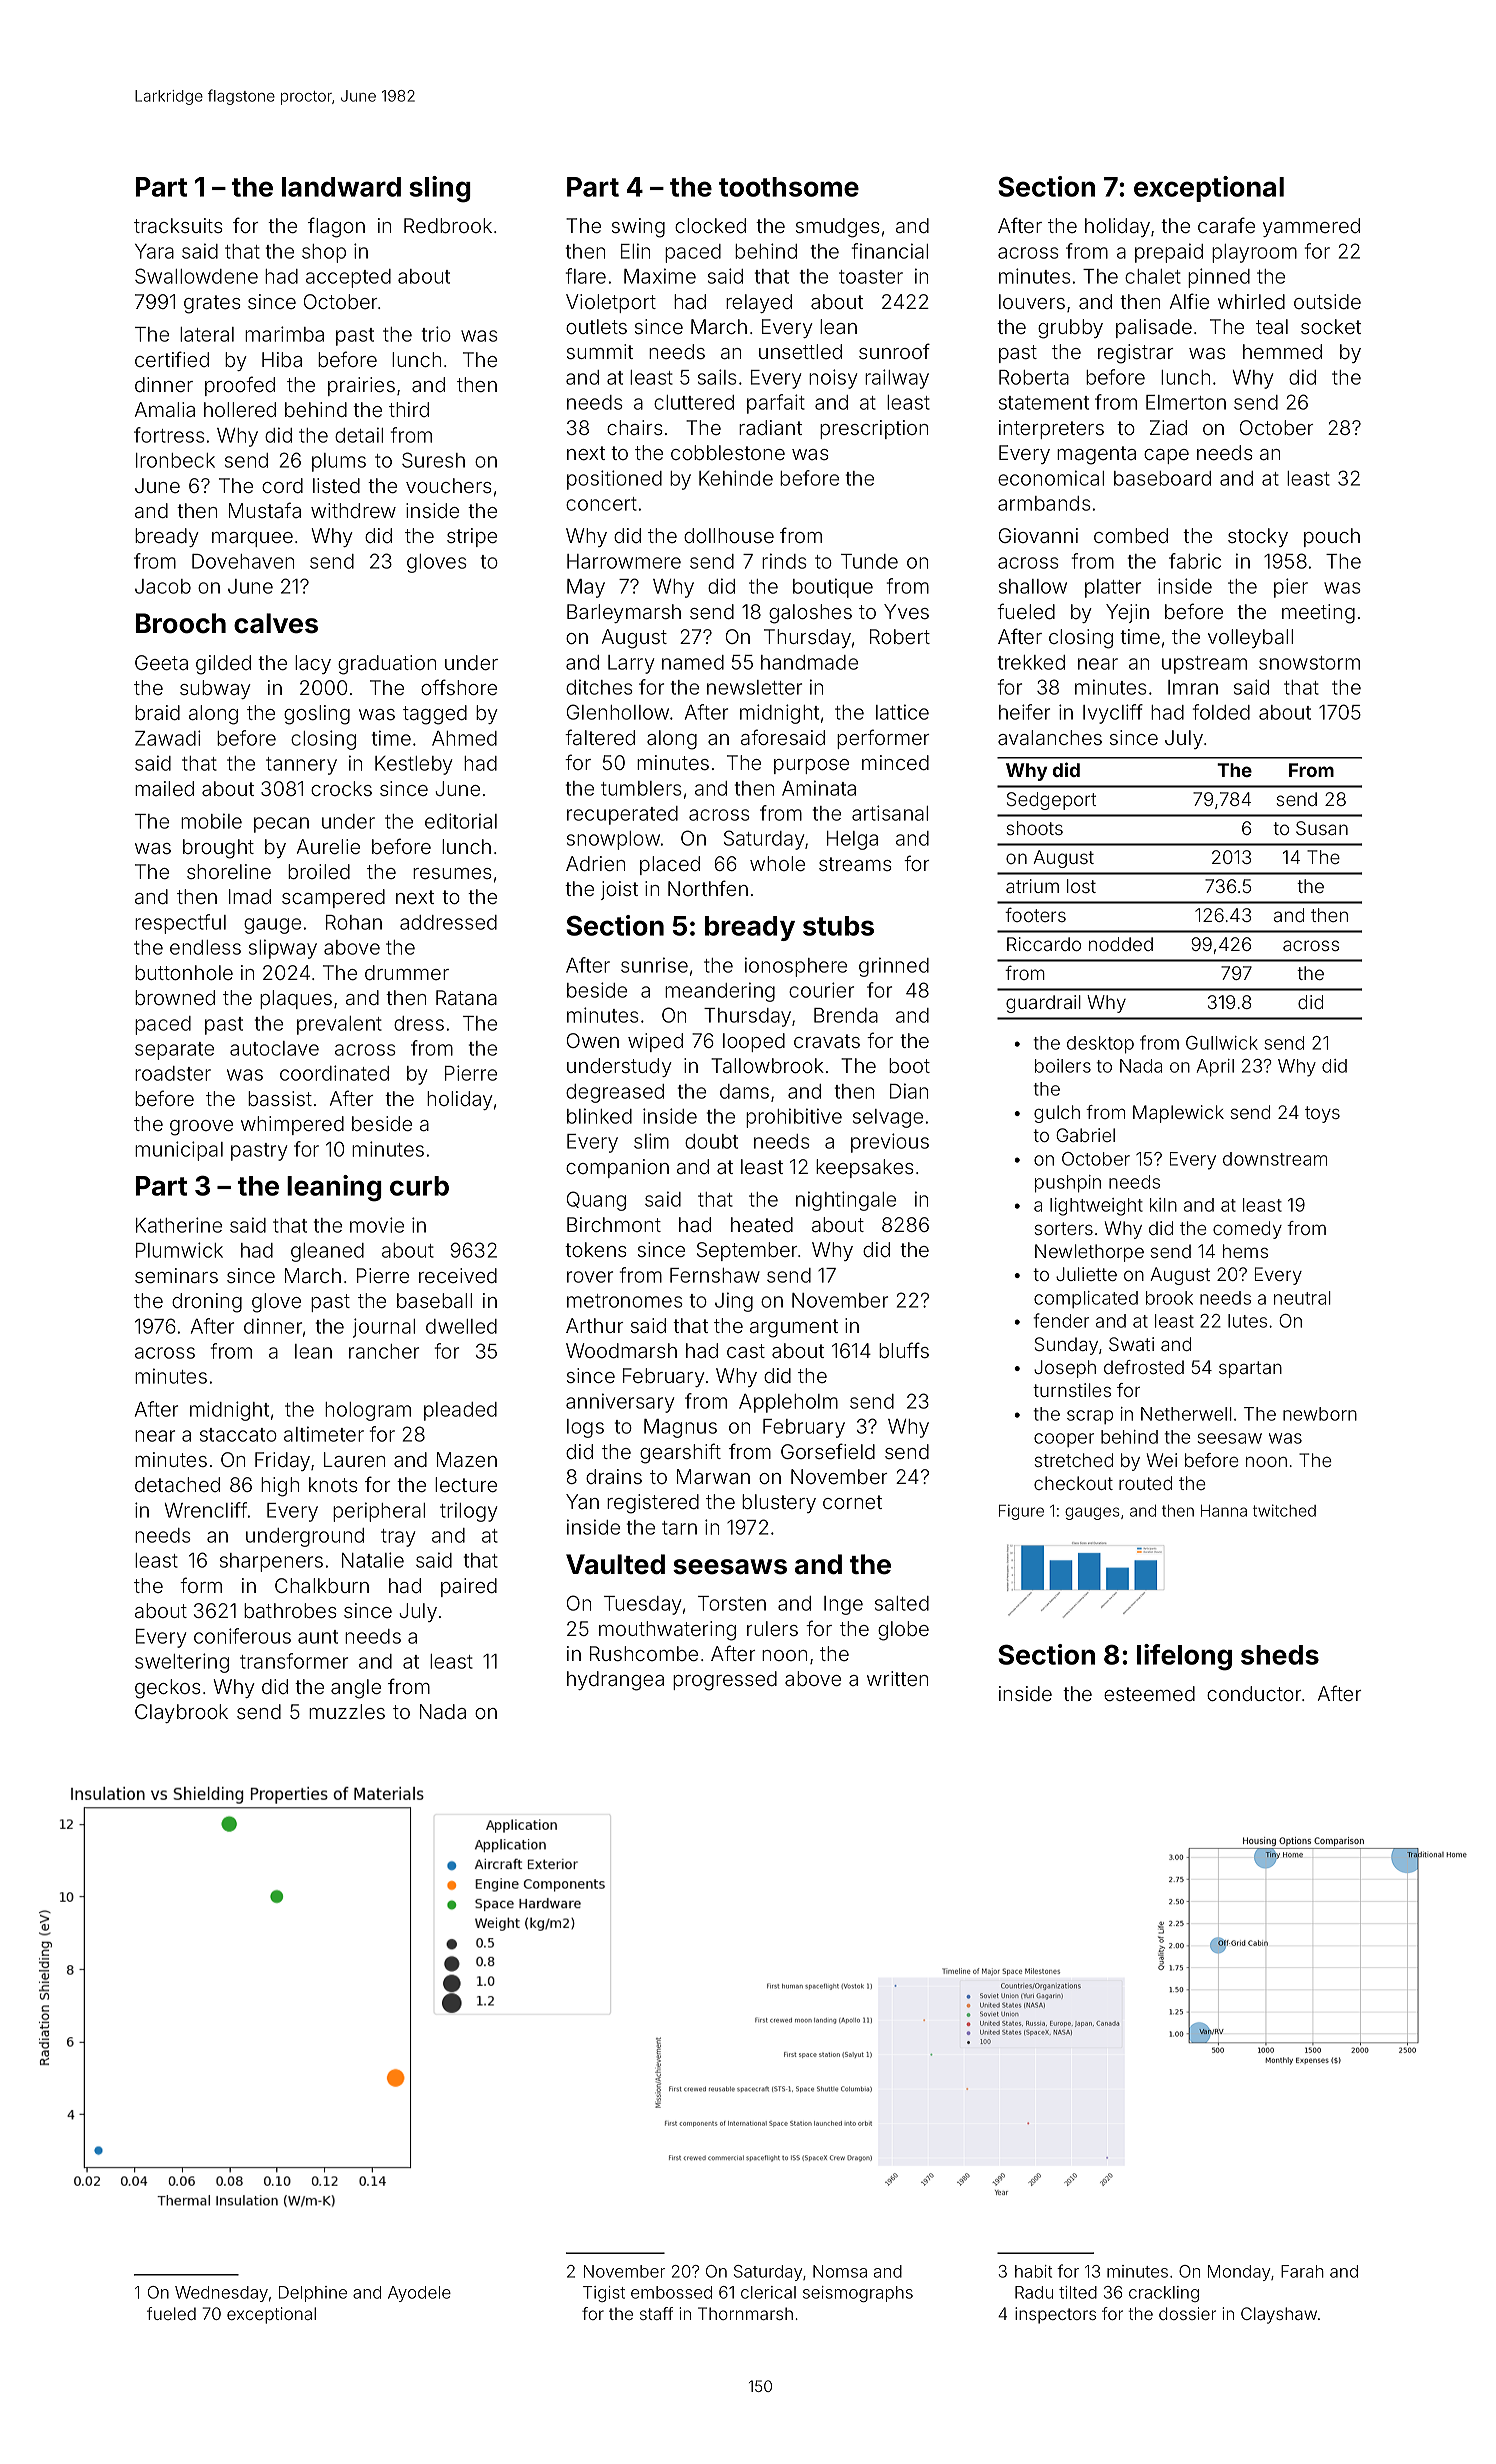 The width and height of the document is (1496, 2464). What do you see at coordinates (1226, 225) in the document?
I see `carafe` at bounding box center [1226, 225].
